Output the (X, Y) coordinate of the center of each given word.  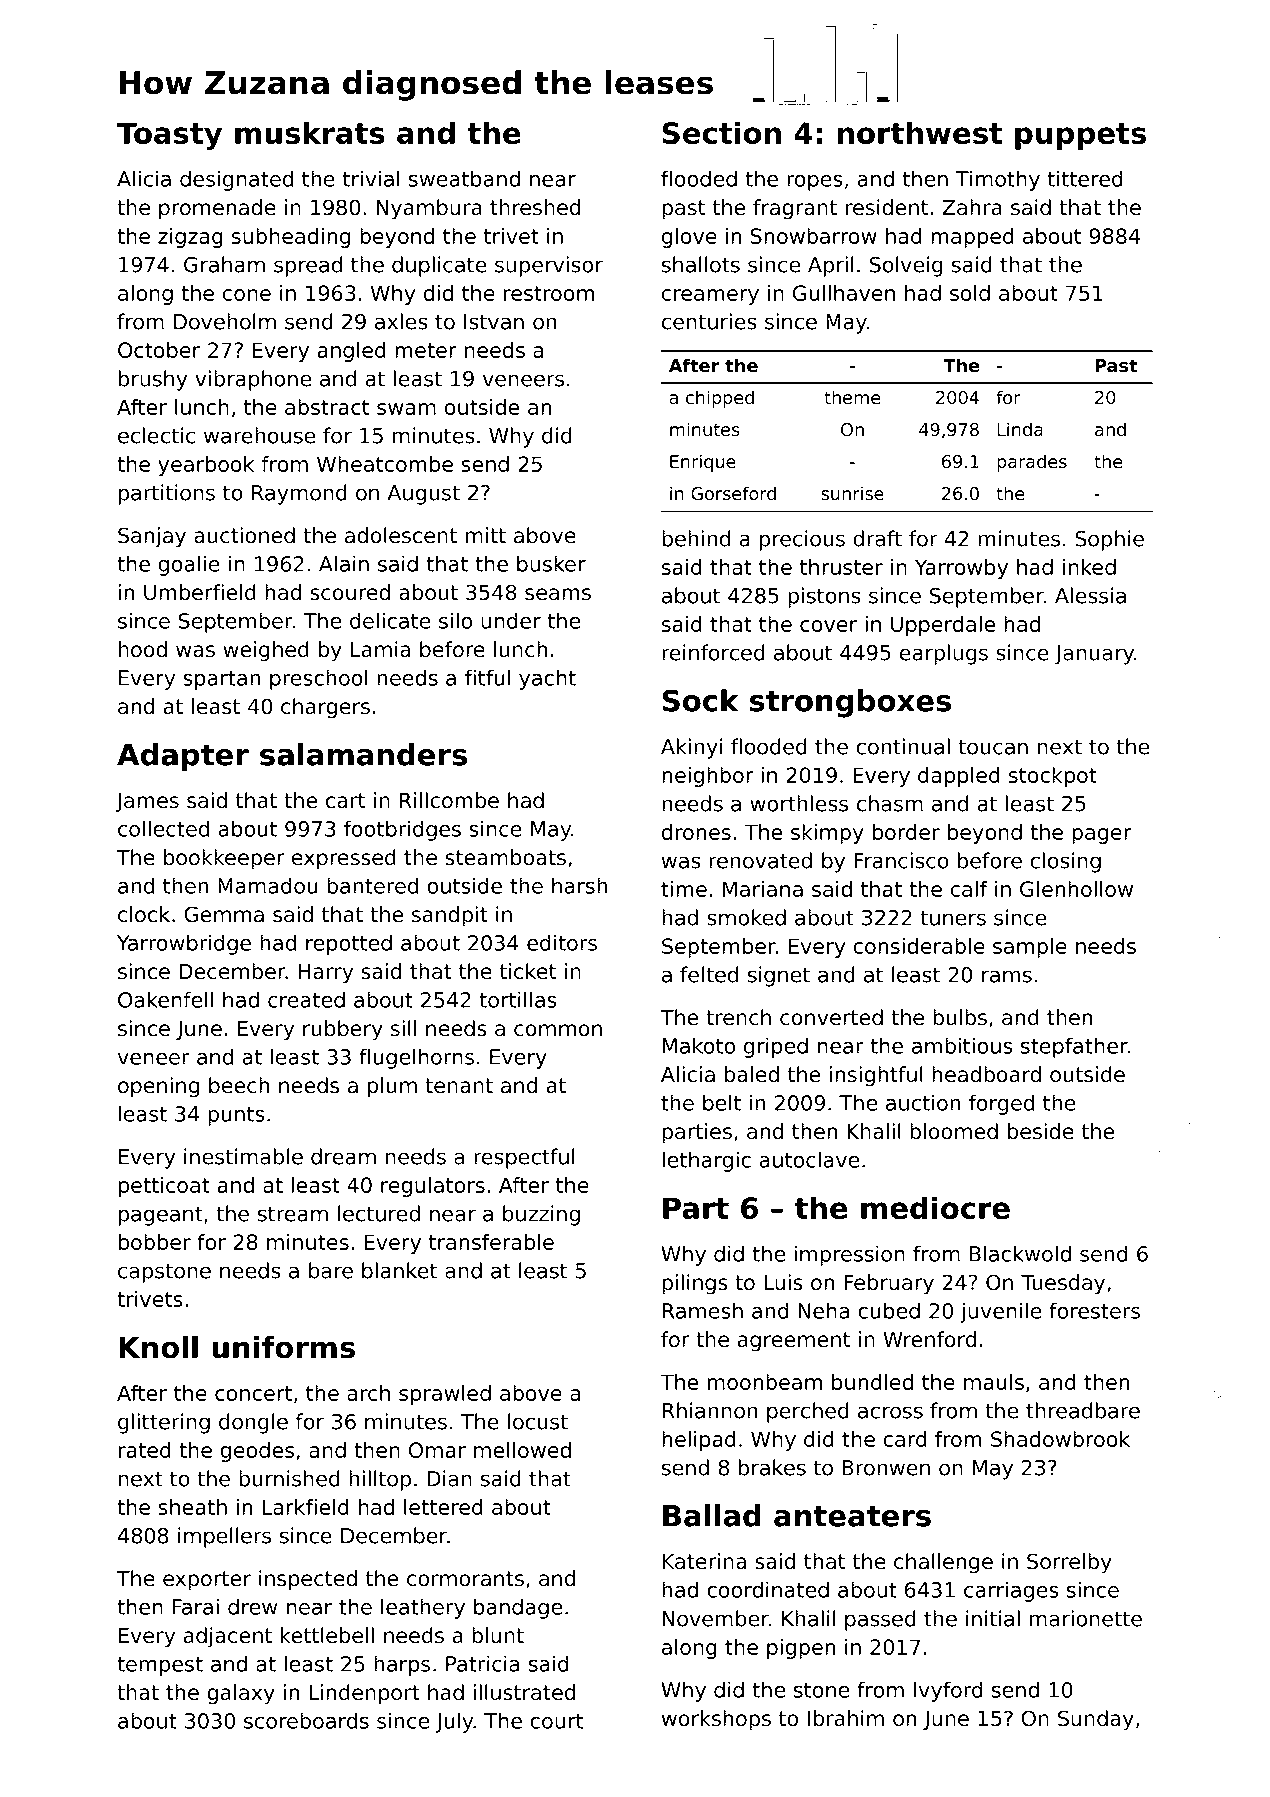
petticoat (164, 1187)
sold (970, 293)
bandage (518, 1608)
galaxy (241, 1694)
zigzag (190, 238)
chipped (720, 399)
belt (722, 1102)
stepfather (1074, 1047)
